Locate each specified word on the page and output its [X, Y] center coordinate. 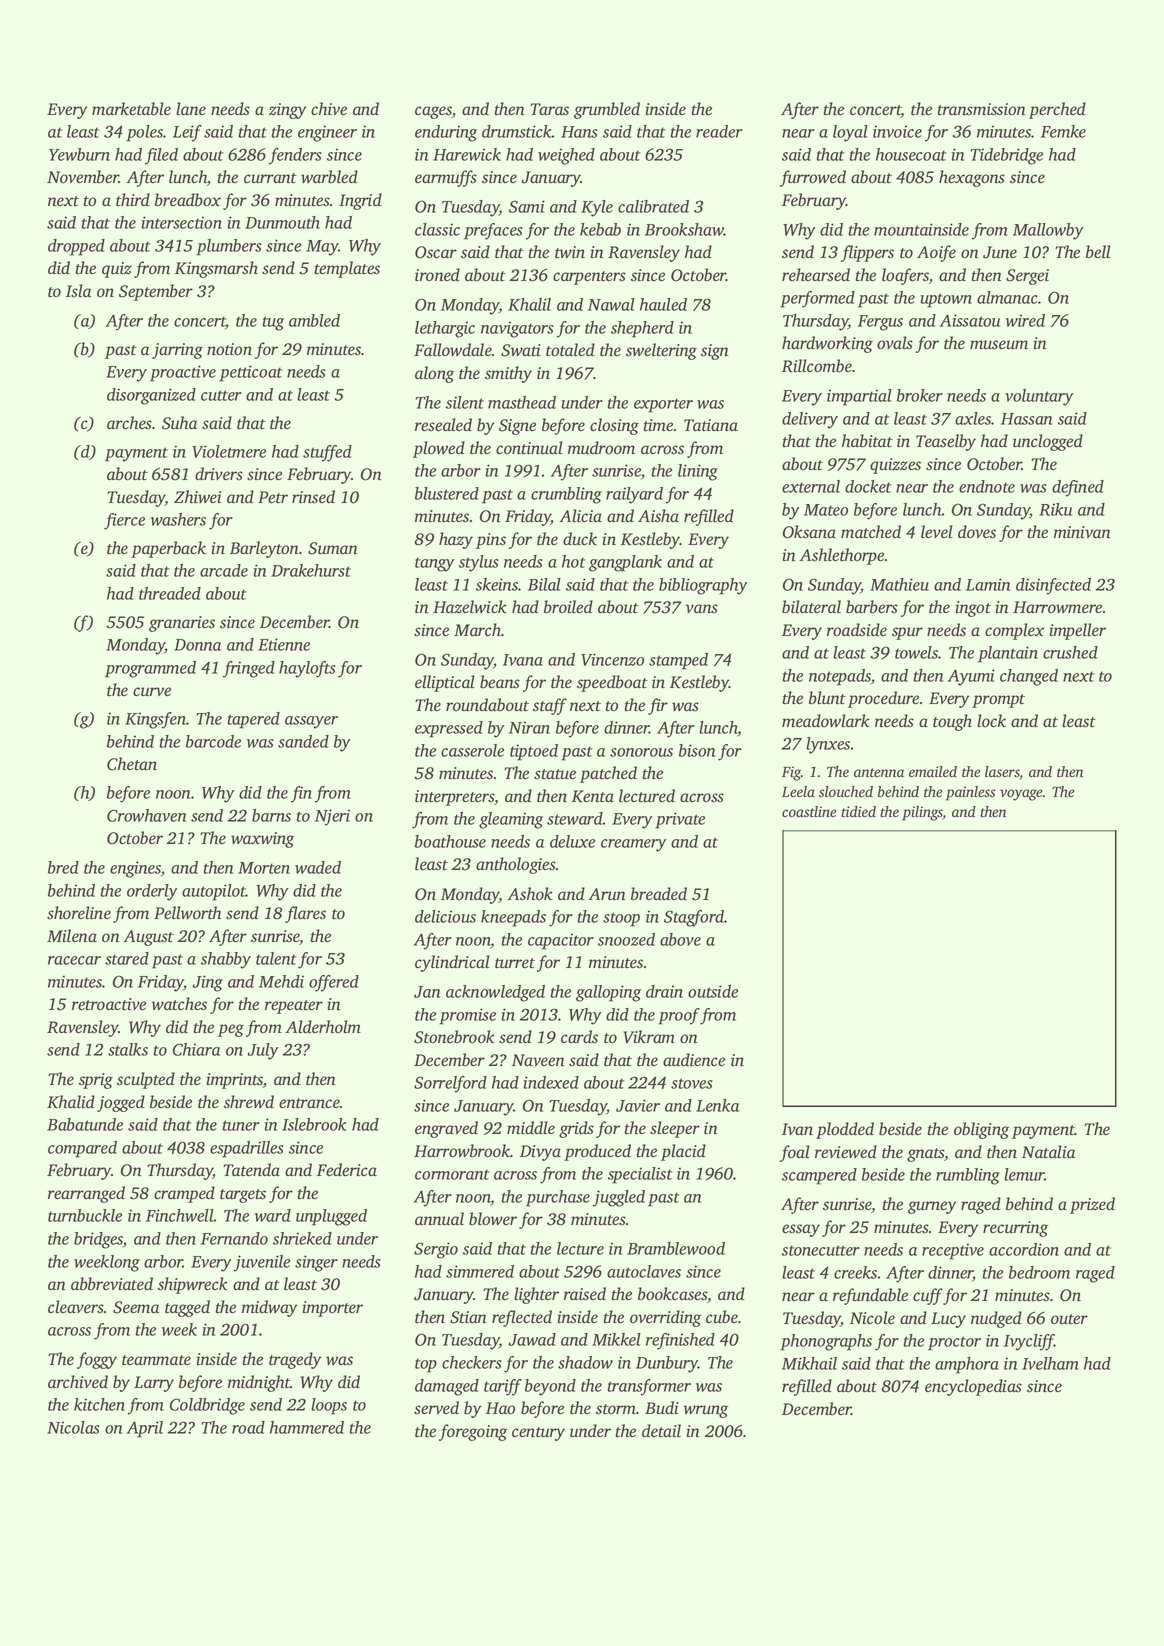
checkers [472, 1362]
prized [1092, 1205]
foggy [97, 1360]
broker [920, 395]
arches [129, 423]
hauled [663, 304]
